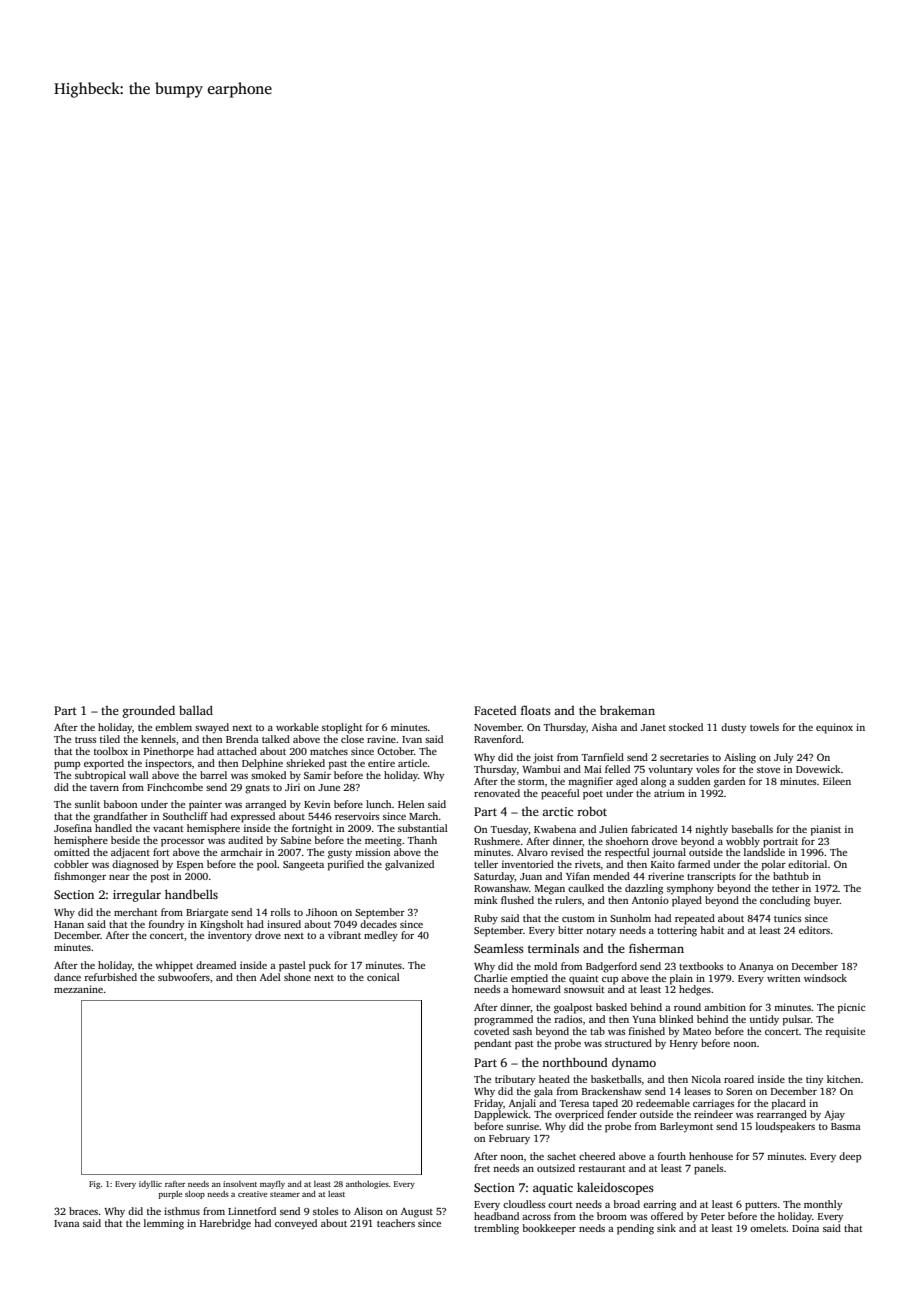 This page has width=924, height=1308. What do you see at coordinates (752, 829) in the page?
I see `baseballs` at bounding box center [752, 829].
